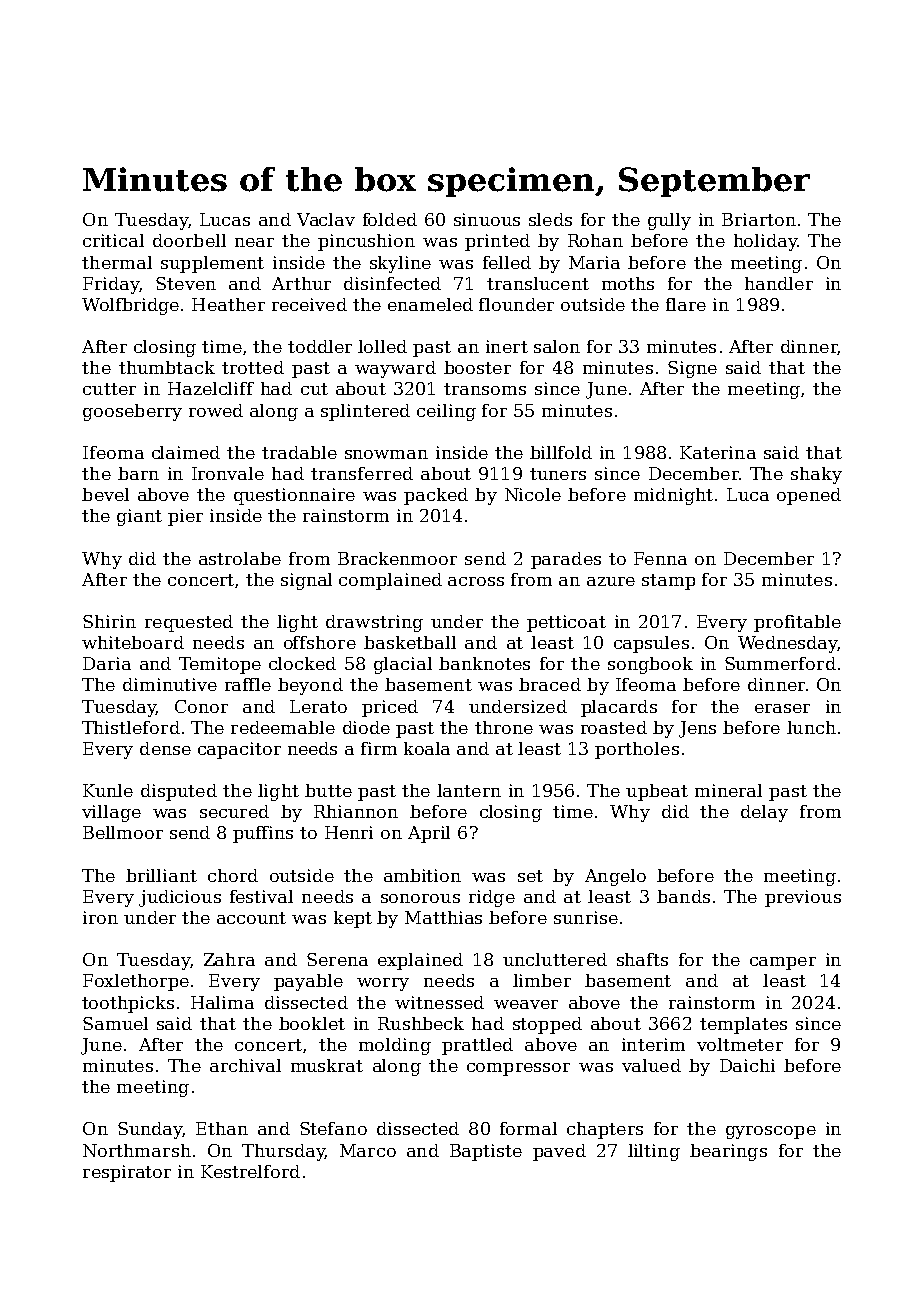 The height and width of the screenshot is (1311, 924). I want to click on transoms, so click(485, 389).
